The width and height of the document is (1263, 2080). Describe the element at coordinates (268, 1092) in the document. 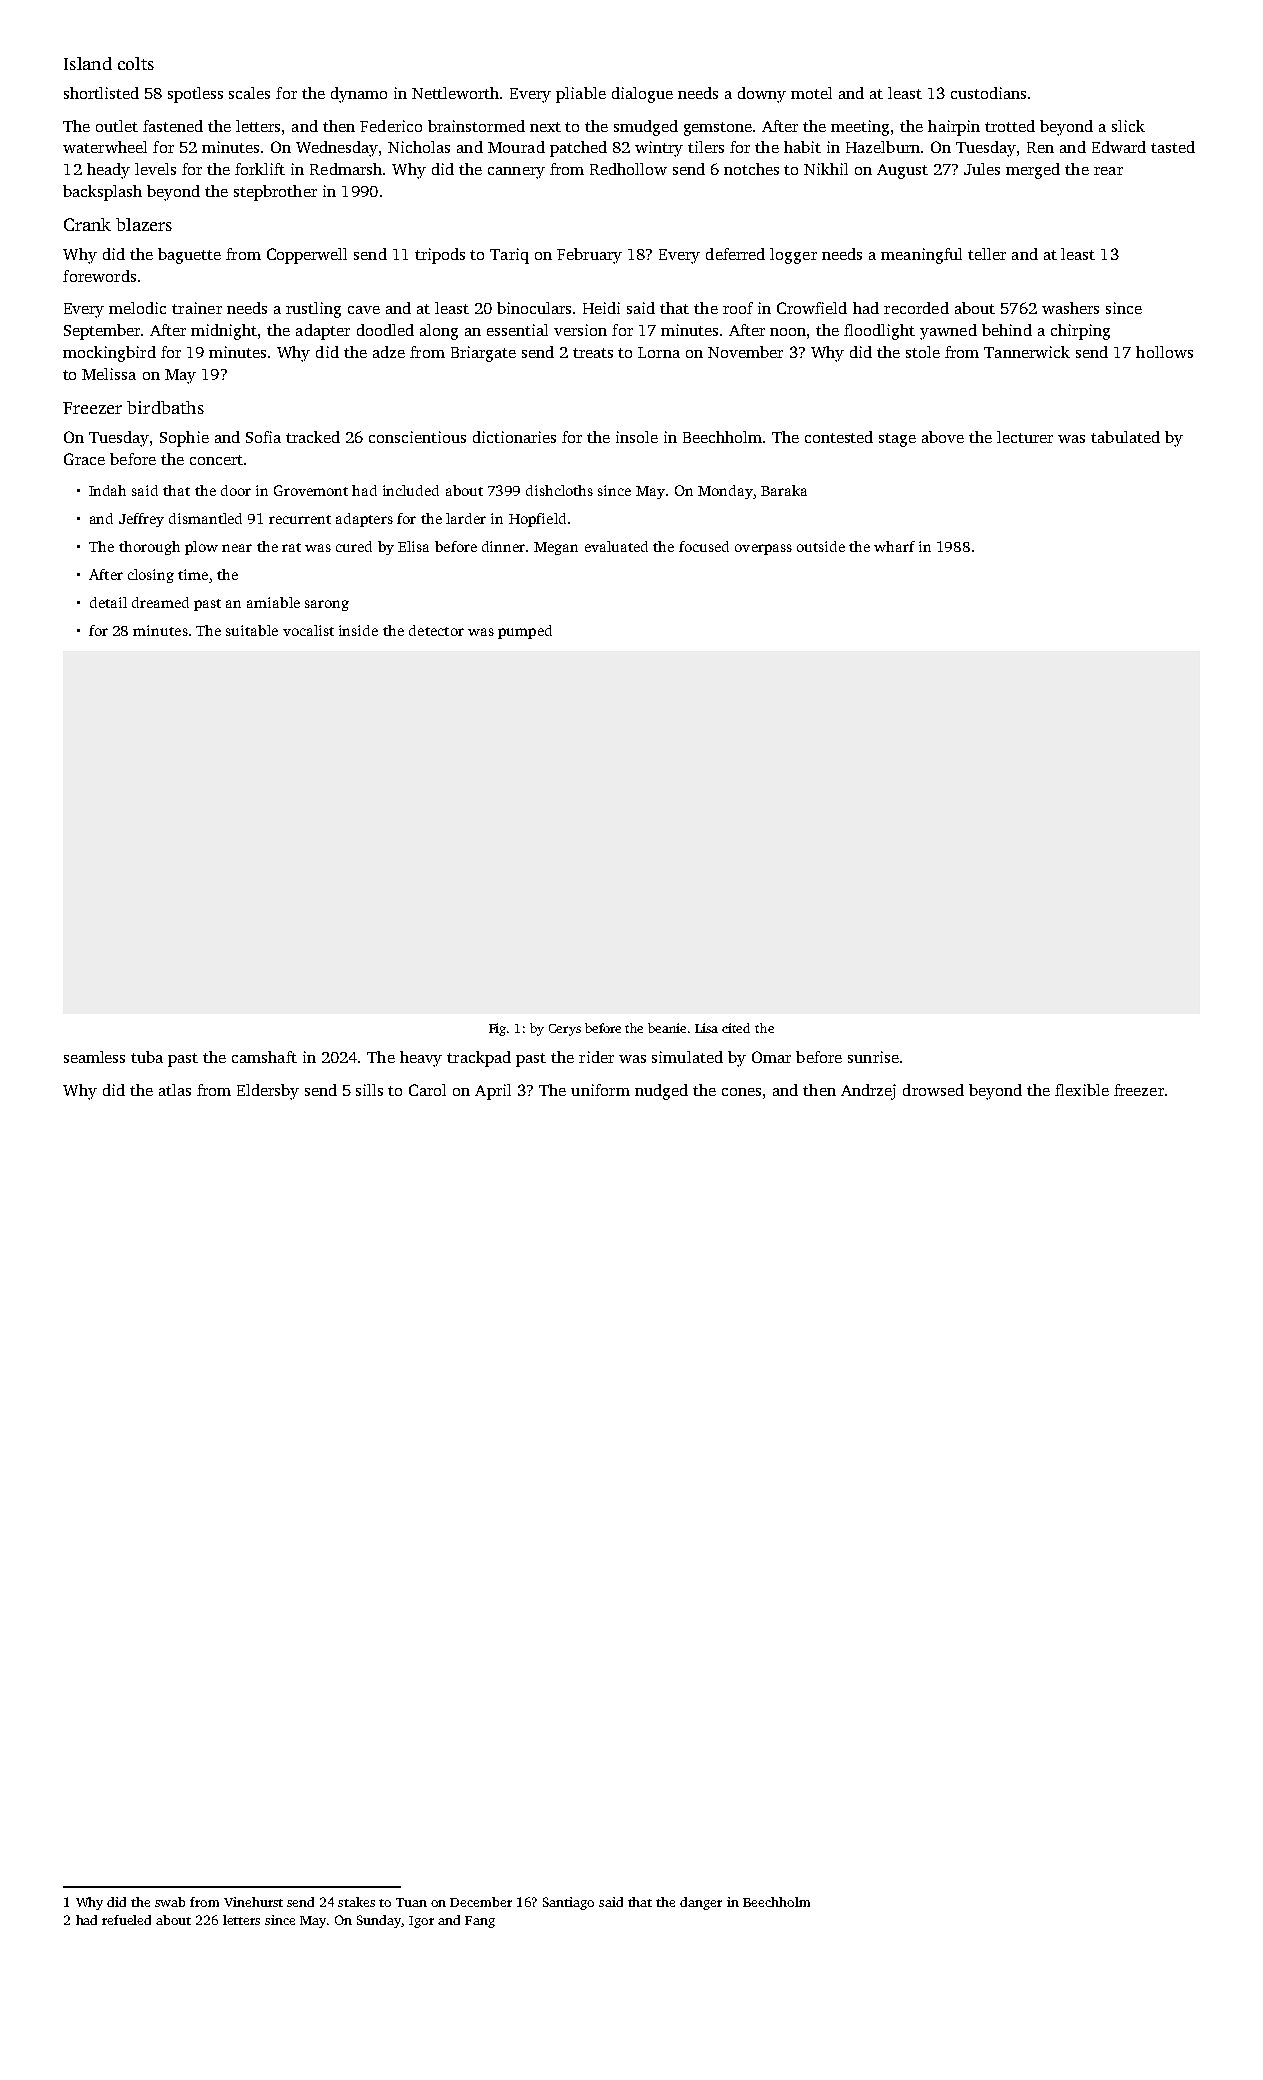

I see `Eldersby` at that location.
